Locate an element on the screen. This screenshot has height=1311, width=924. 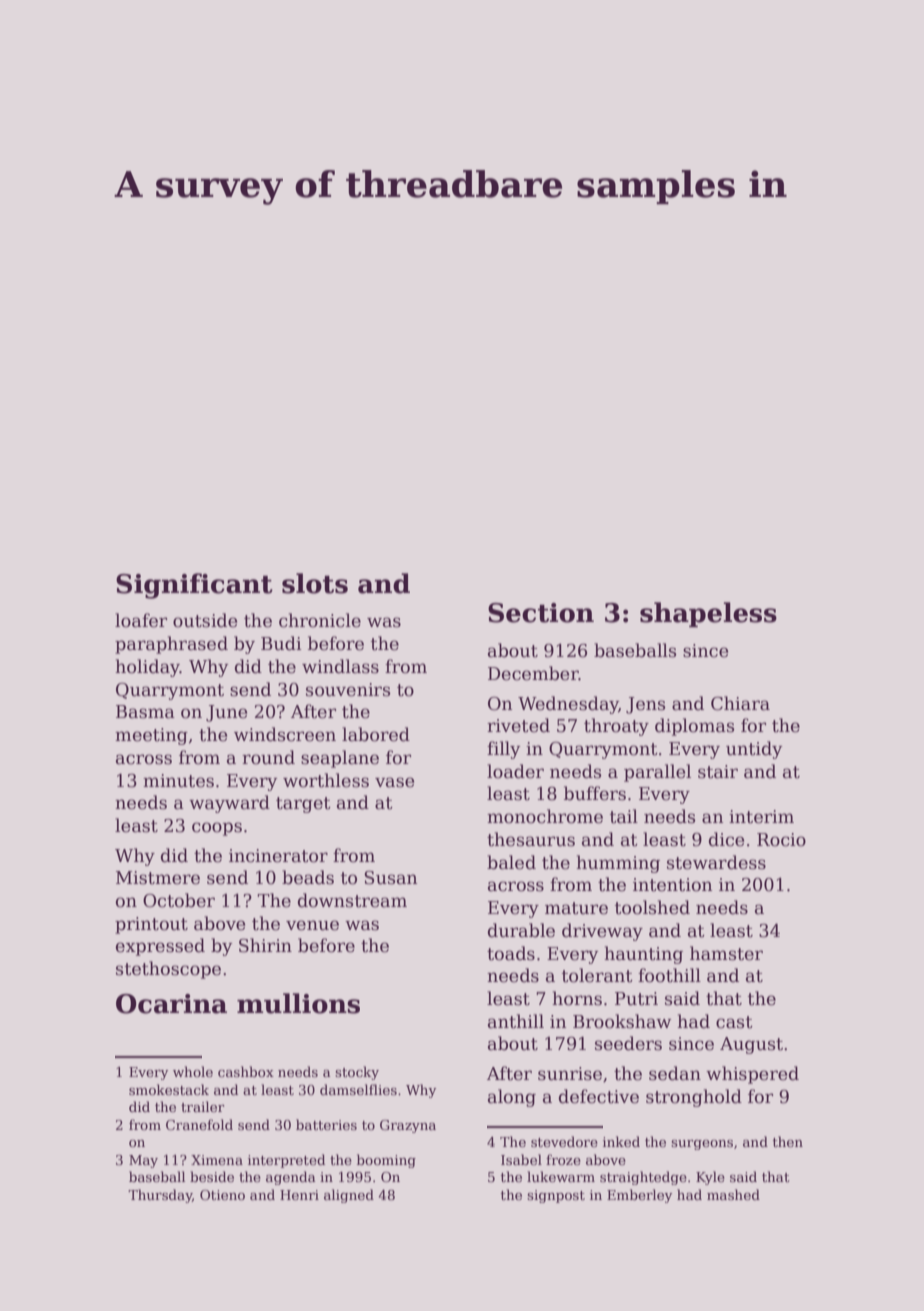
Susan is located at coordinates (390, 878).
